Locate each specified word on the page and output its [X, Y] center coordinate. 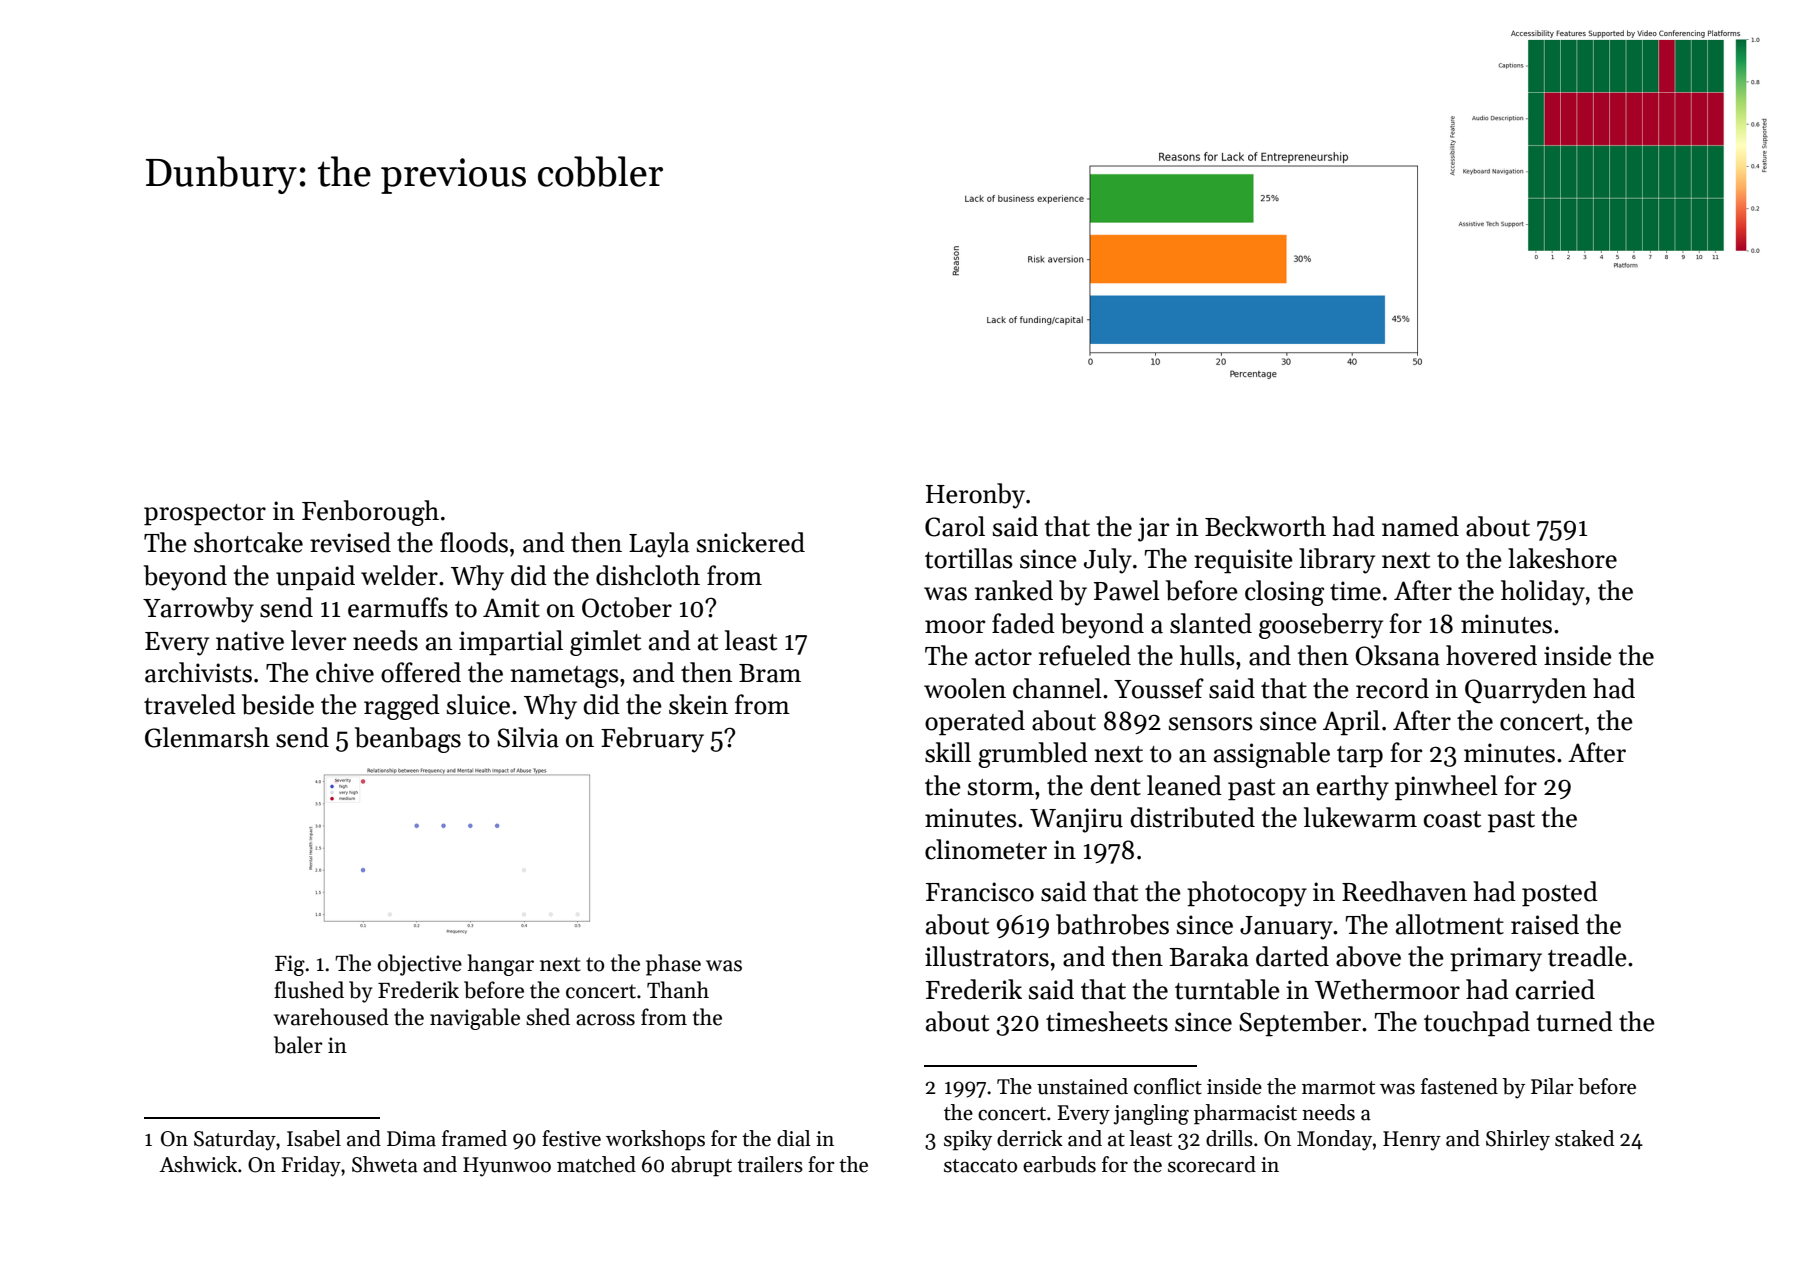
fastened [1459, 1086]
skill [948, 752]
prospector [205, 515]
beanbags [408, 740]
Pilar [1552, 1086]
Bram [770, 673]
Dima [411, 1139]
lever [318, 640]
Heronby [975, 496]
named [1420, 526]
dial [794, 1138]
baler [298, 1045]
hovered [1491, 655]
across [605, 1020]
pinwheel [1446, 788]
